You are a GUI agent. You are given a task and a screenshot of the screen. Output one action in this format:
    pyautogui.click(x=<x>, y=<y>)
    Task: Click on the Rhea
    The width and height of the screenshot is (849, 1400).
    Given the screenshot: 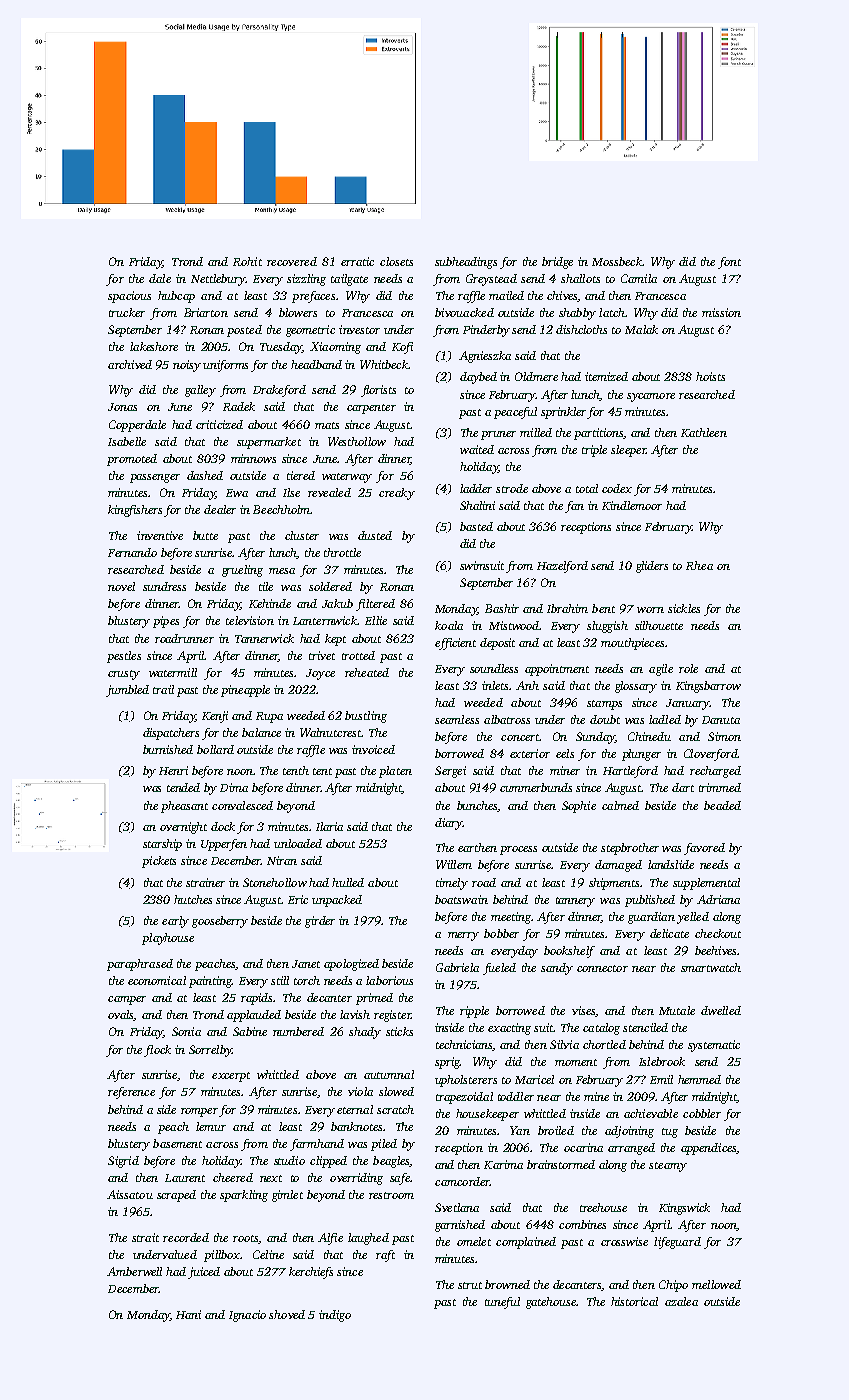 What is the action you would take?
    pyautogui.click(x=699, y=565)
